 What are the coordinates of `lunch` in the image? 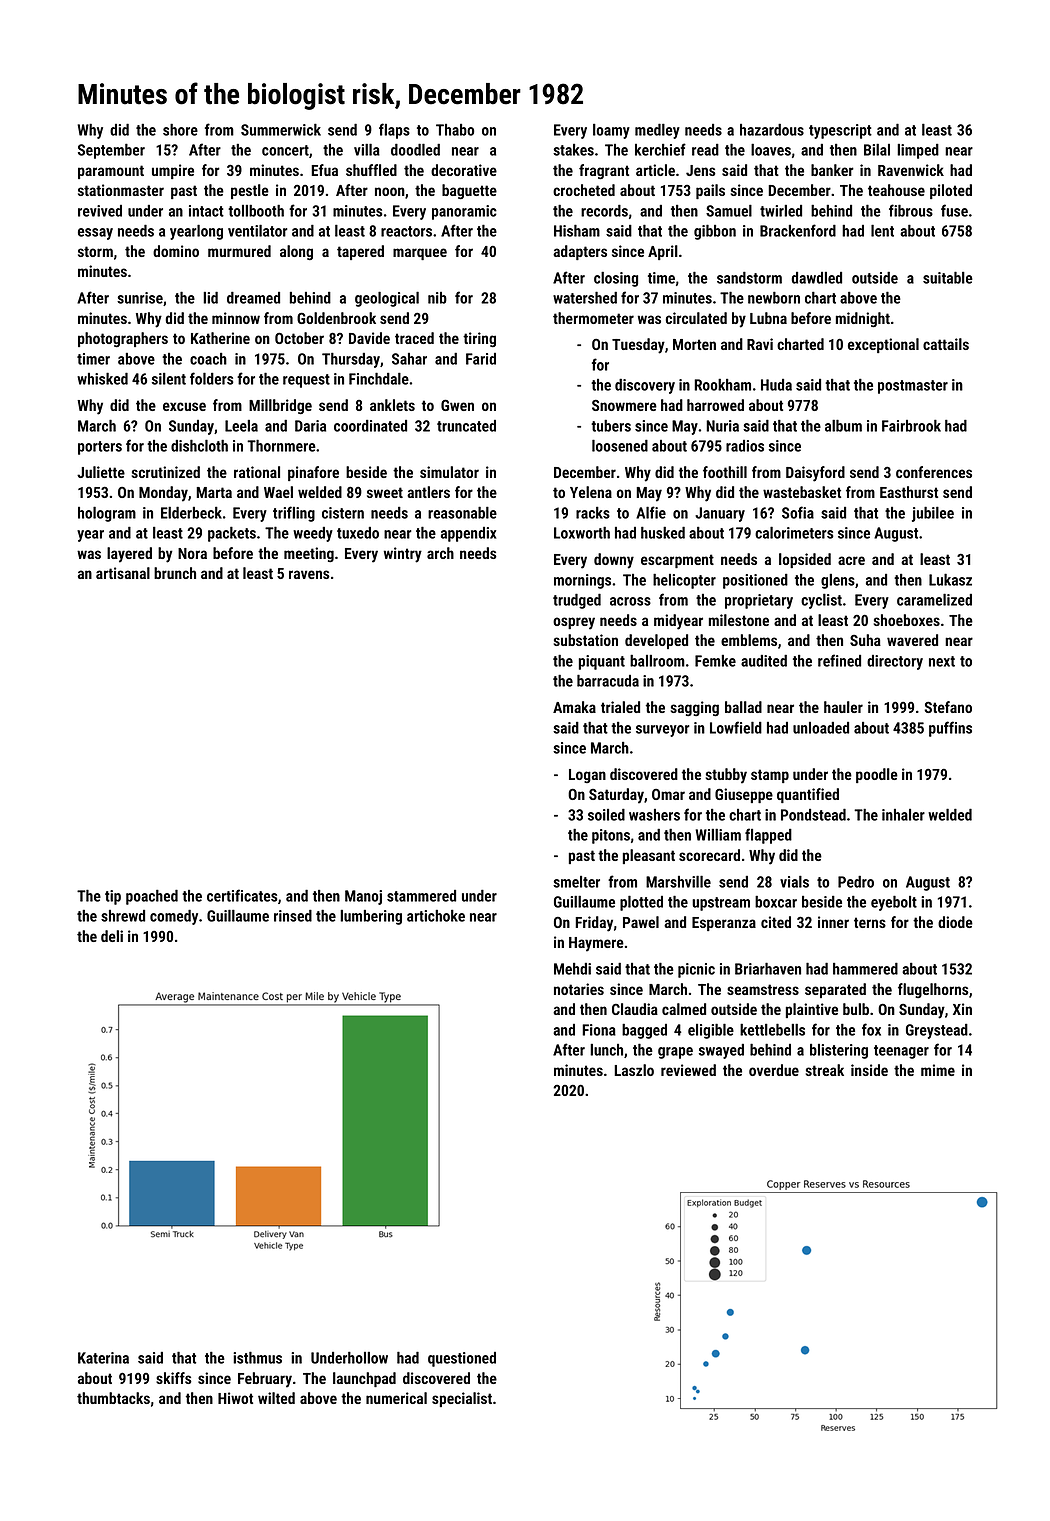 It's located at (606, 1050).
